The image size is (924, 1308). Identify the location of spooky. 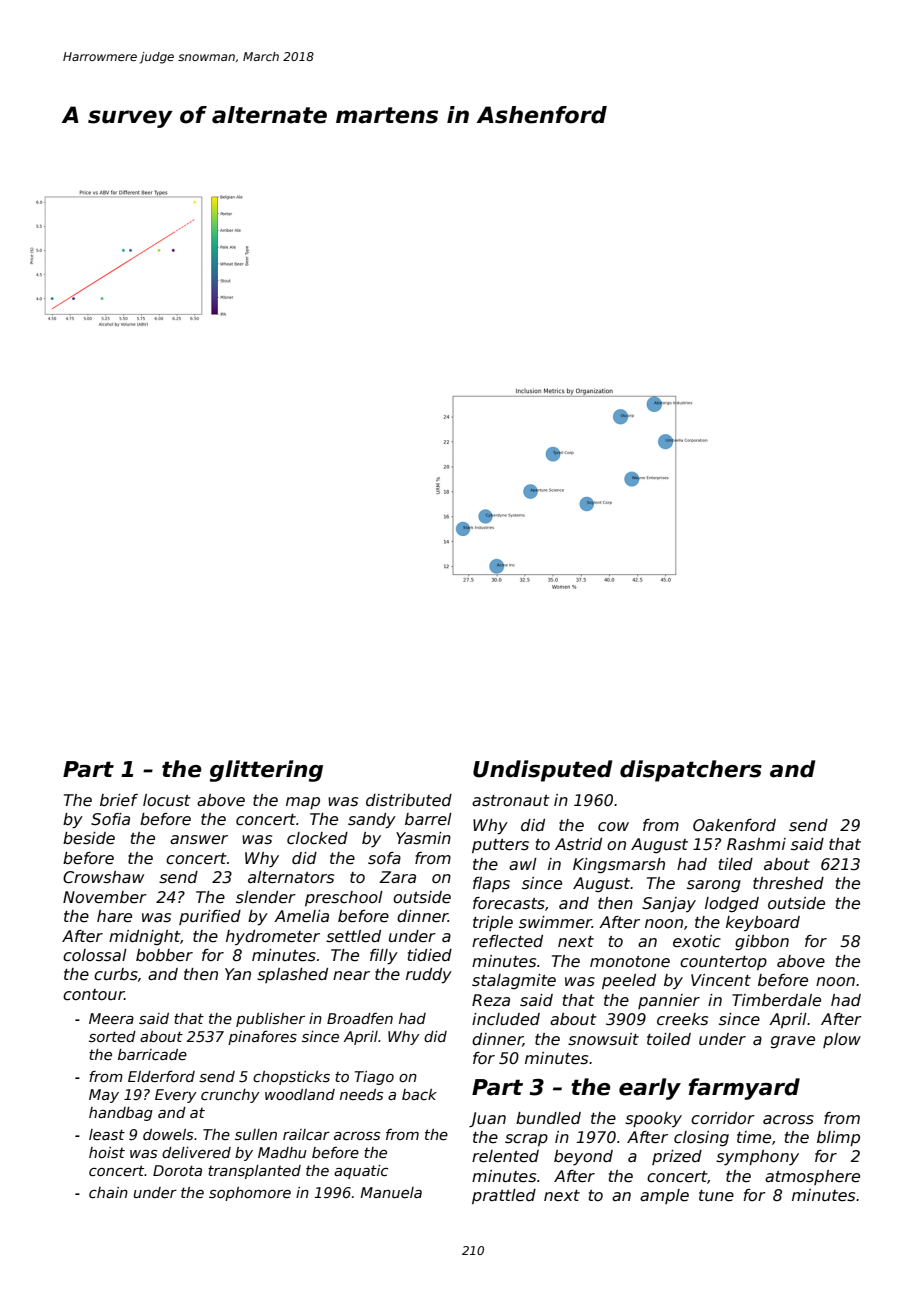
(653, 1119).
